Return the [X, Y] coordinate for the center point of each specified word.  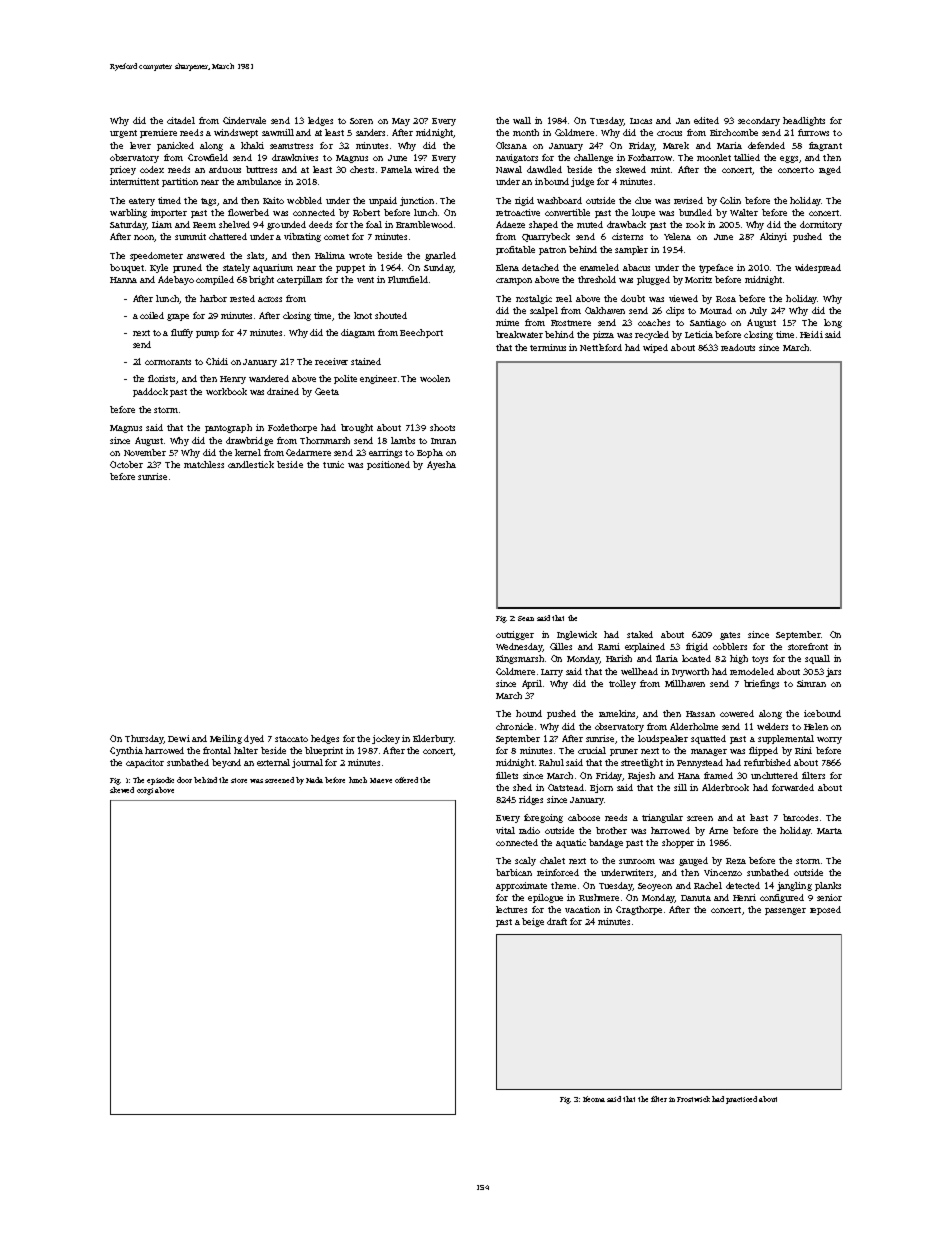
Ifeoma [594, 1099]
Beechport [421, 333]
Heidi [811, 334]
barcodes [800, 817]
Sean [526, 618]
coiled [152, 315]
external [273, 762]
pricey [123, 170]
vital [505, 830]
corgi [145, 791]
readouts [738, 347]
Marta [829, 831]
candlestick [251, 464]
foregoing [543, 818]
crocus [669, 133]
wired [427, 169]
